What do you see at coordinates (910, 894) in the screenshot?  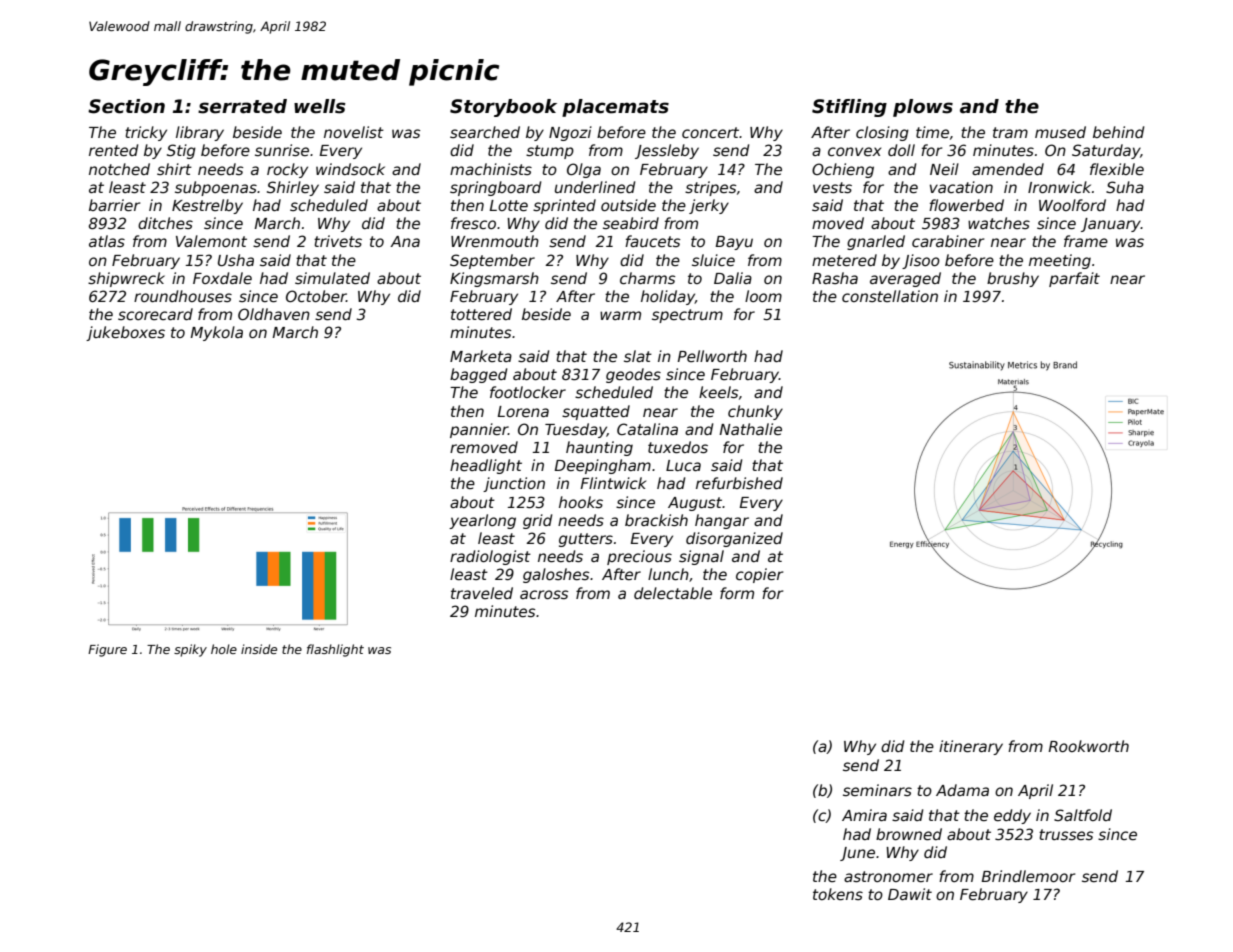 I see `Dawit` at bounding box center [910, 894].
